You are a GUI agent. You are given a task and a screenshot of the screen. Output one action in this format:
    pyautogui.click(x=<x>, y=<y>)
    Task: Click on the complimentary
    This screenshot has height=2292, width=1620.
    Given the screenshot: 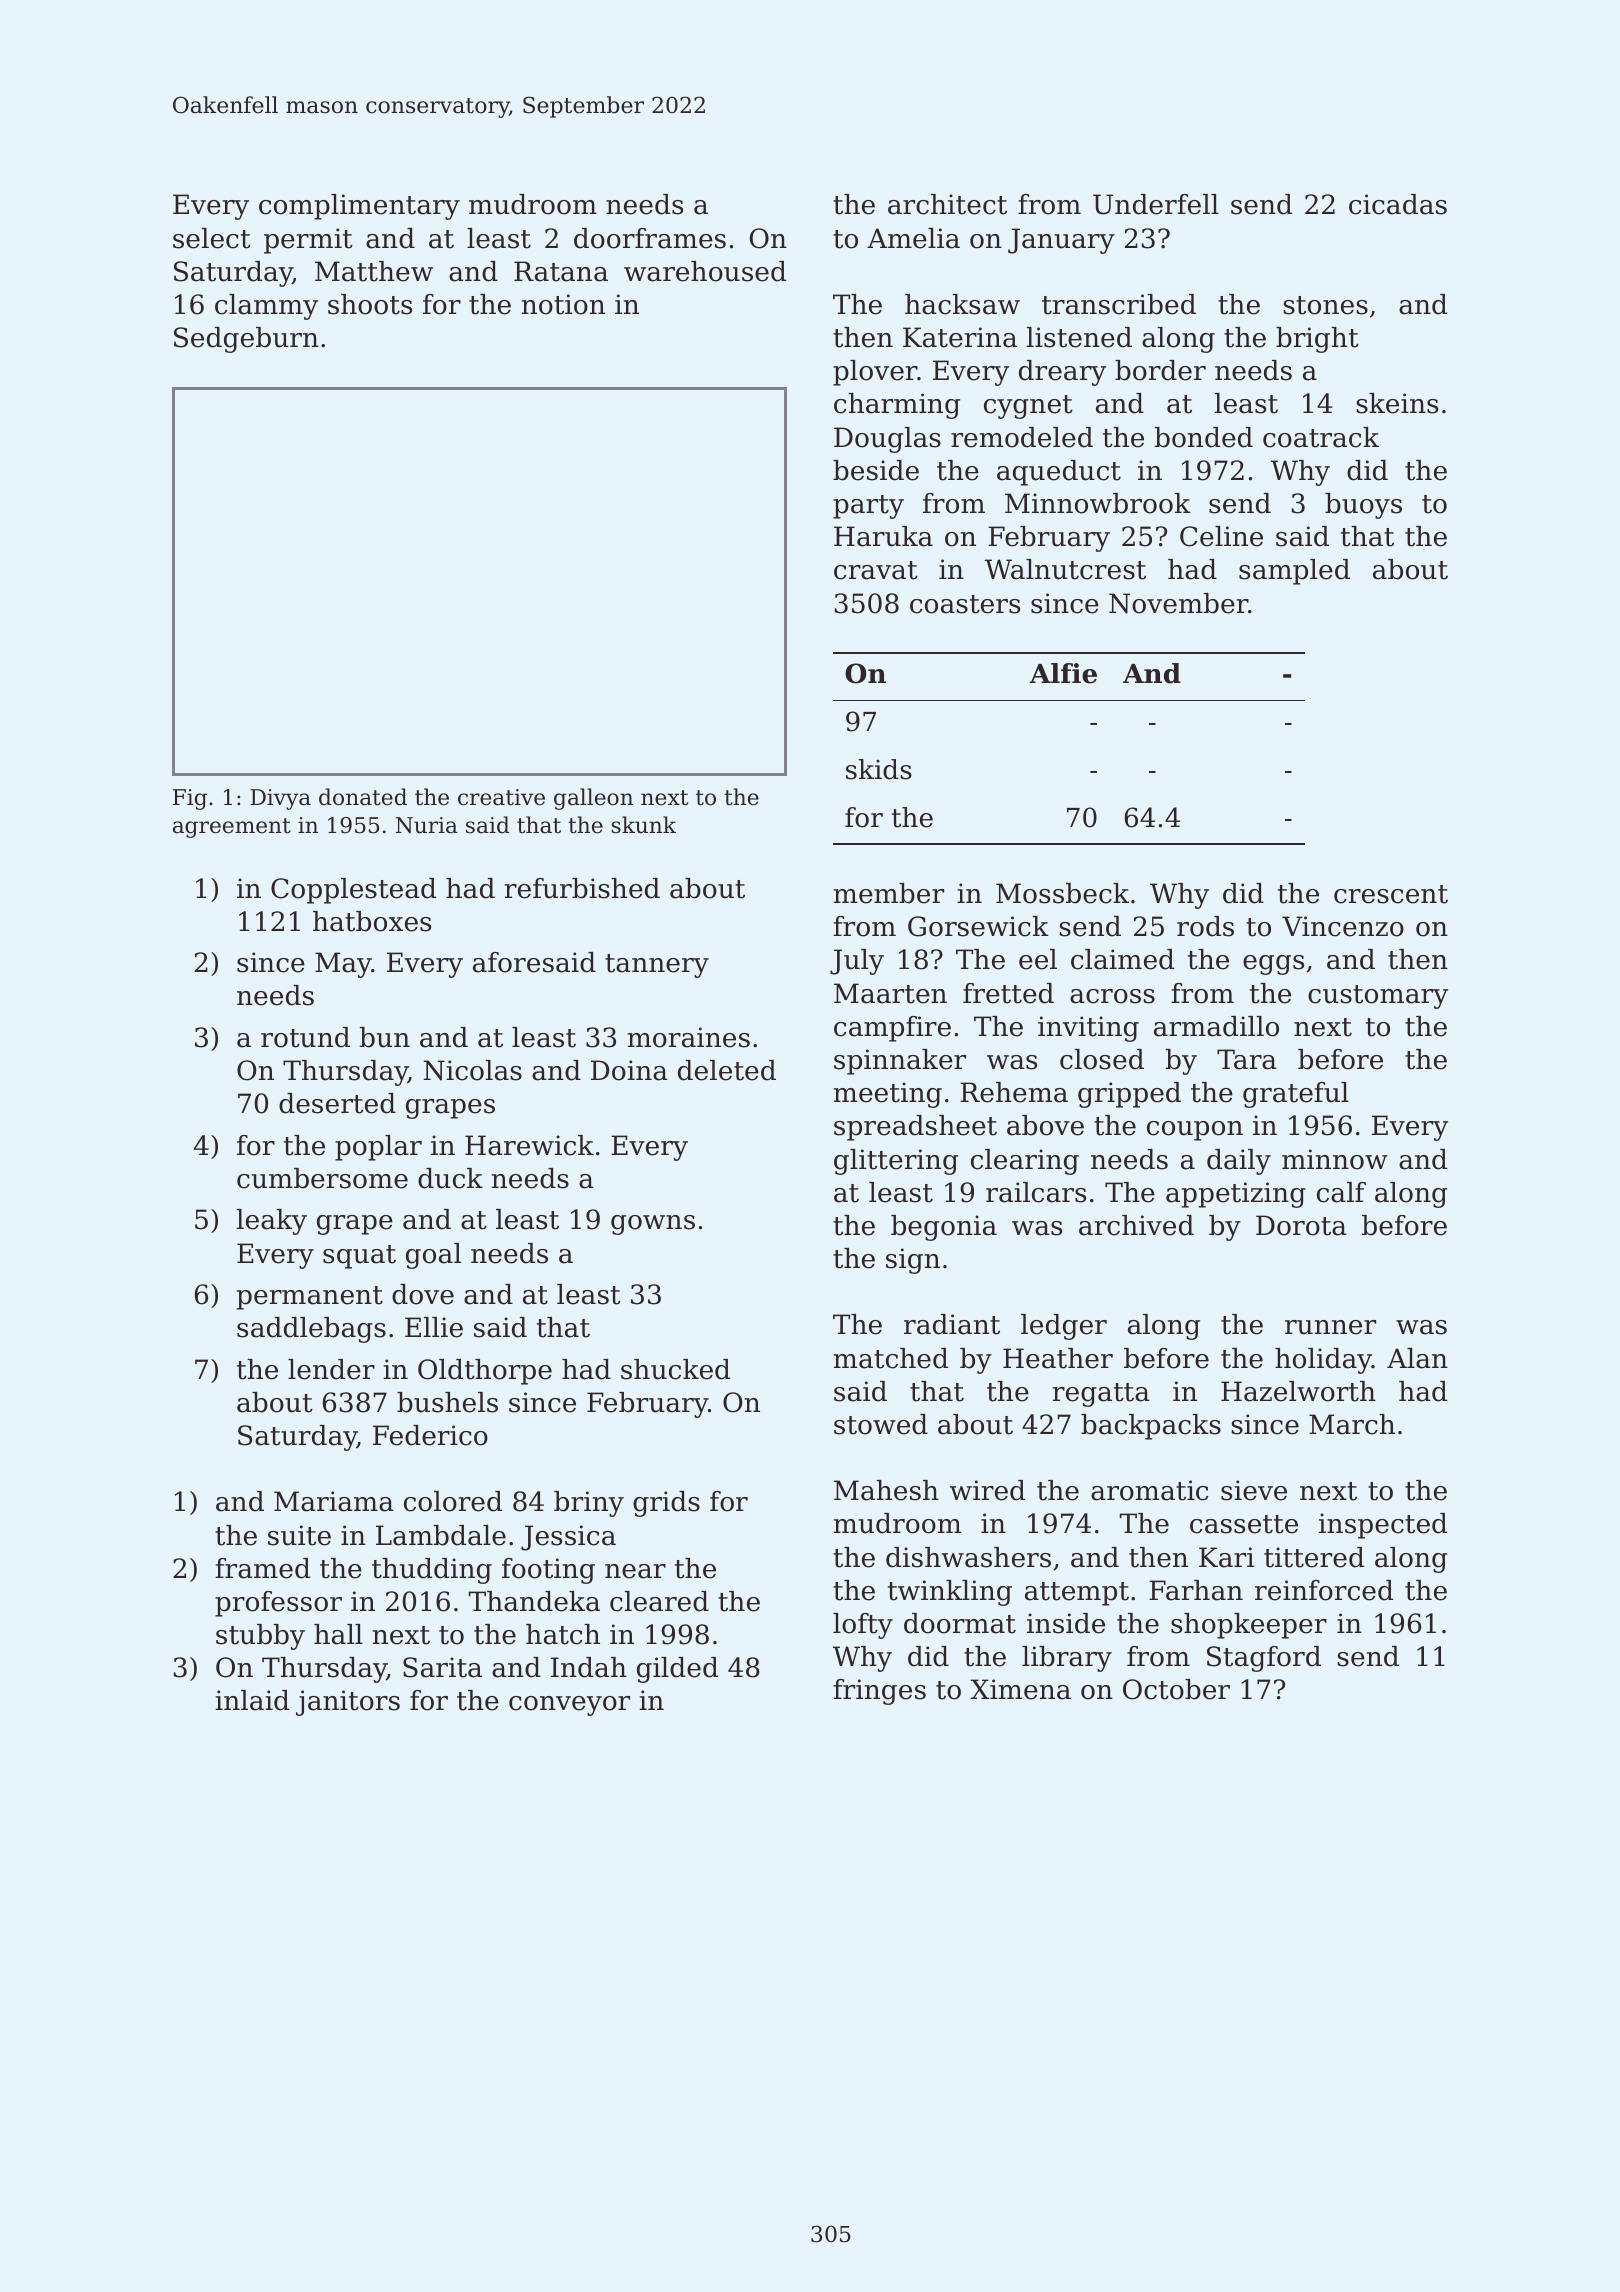 What is the action you would take?
    pyautogui.click(x=359, y=207)
